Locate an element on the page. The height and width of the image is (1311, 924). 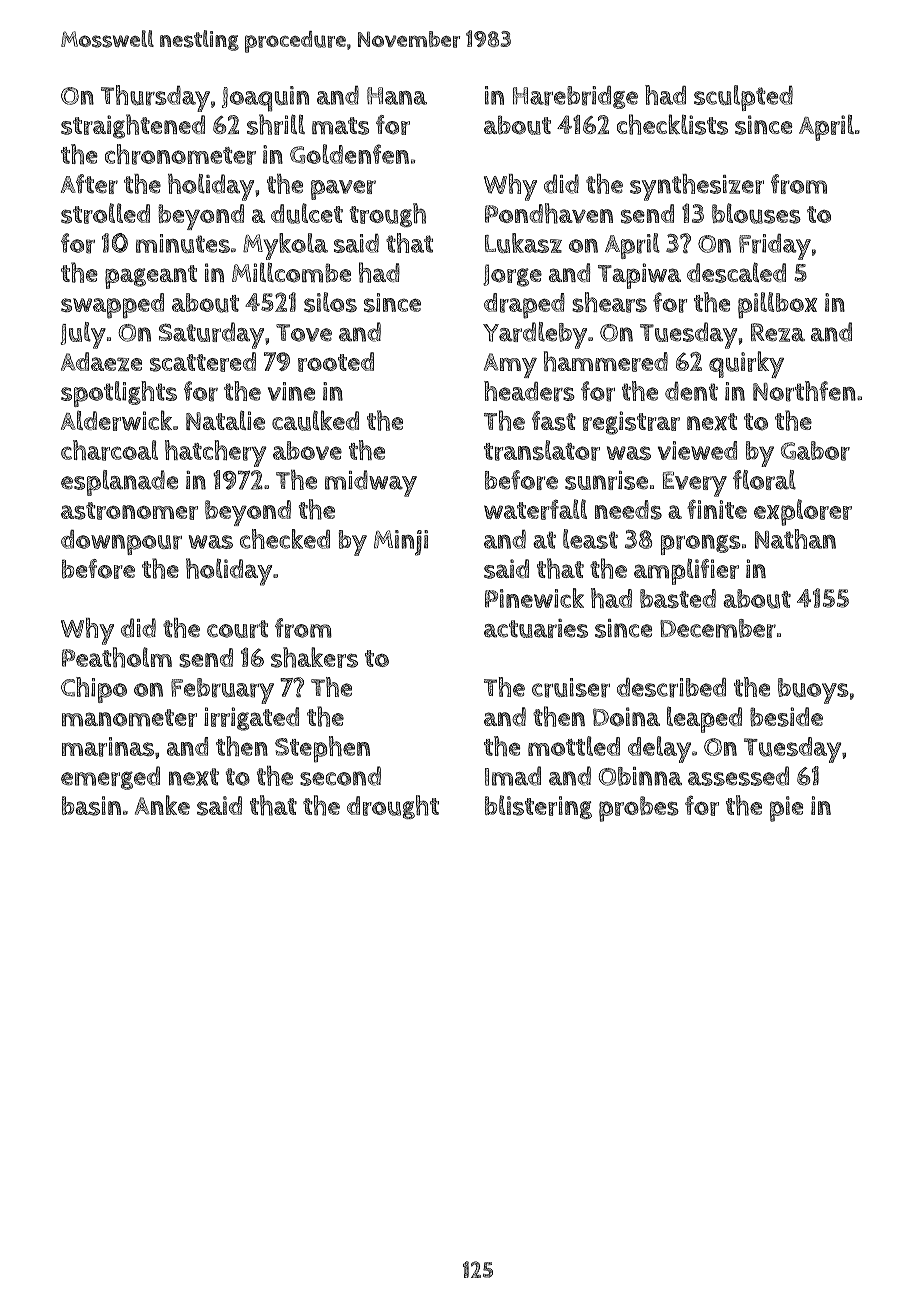
dent is located at coordinates (691, 391).
